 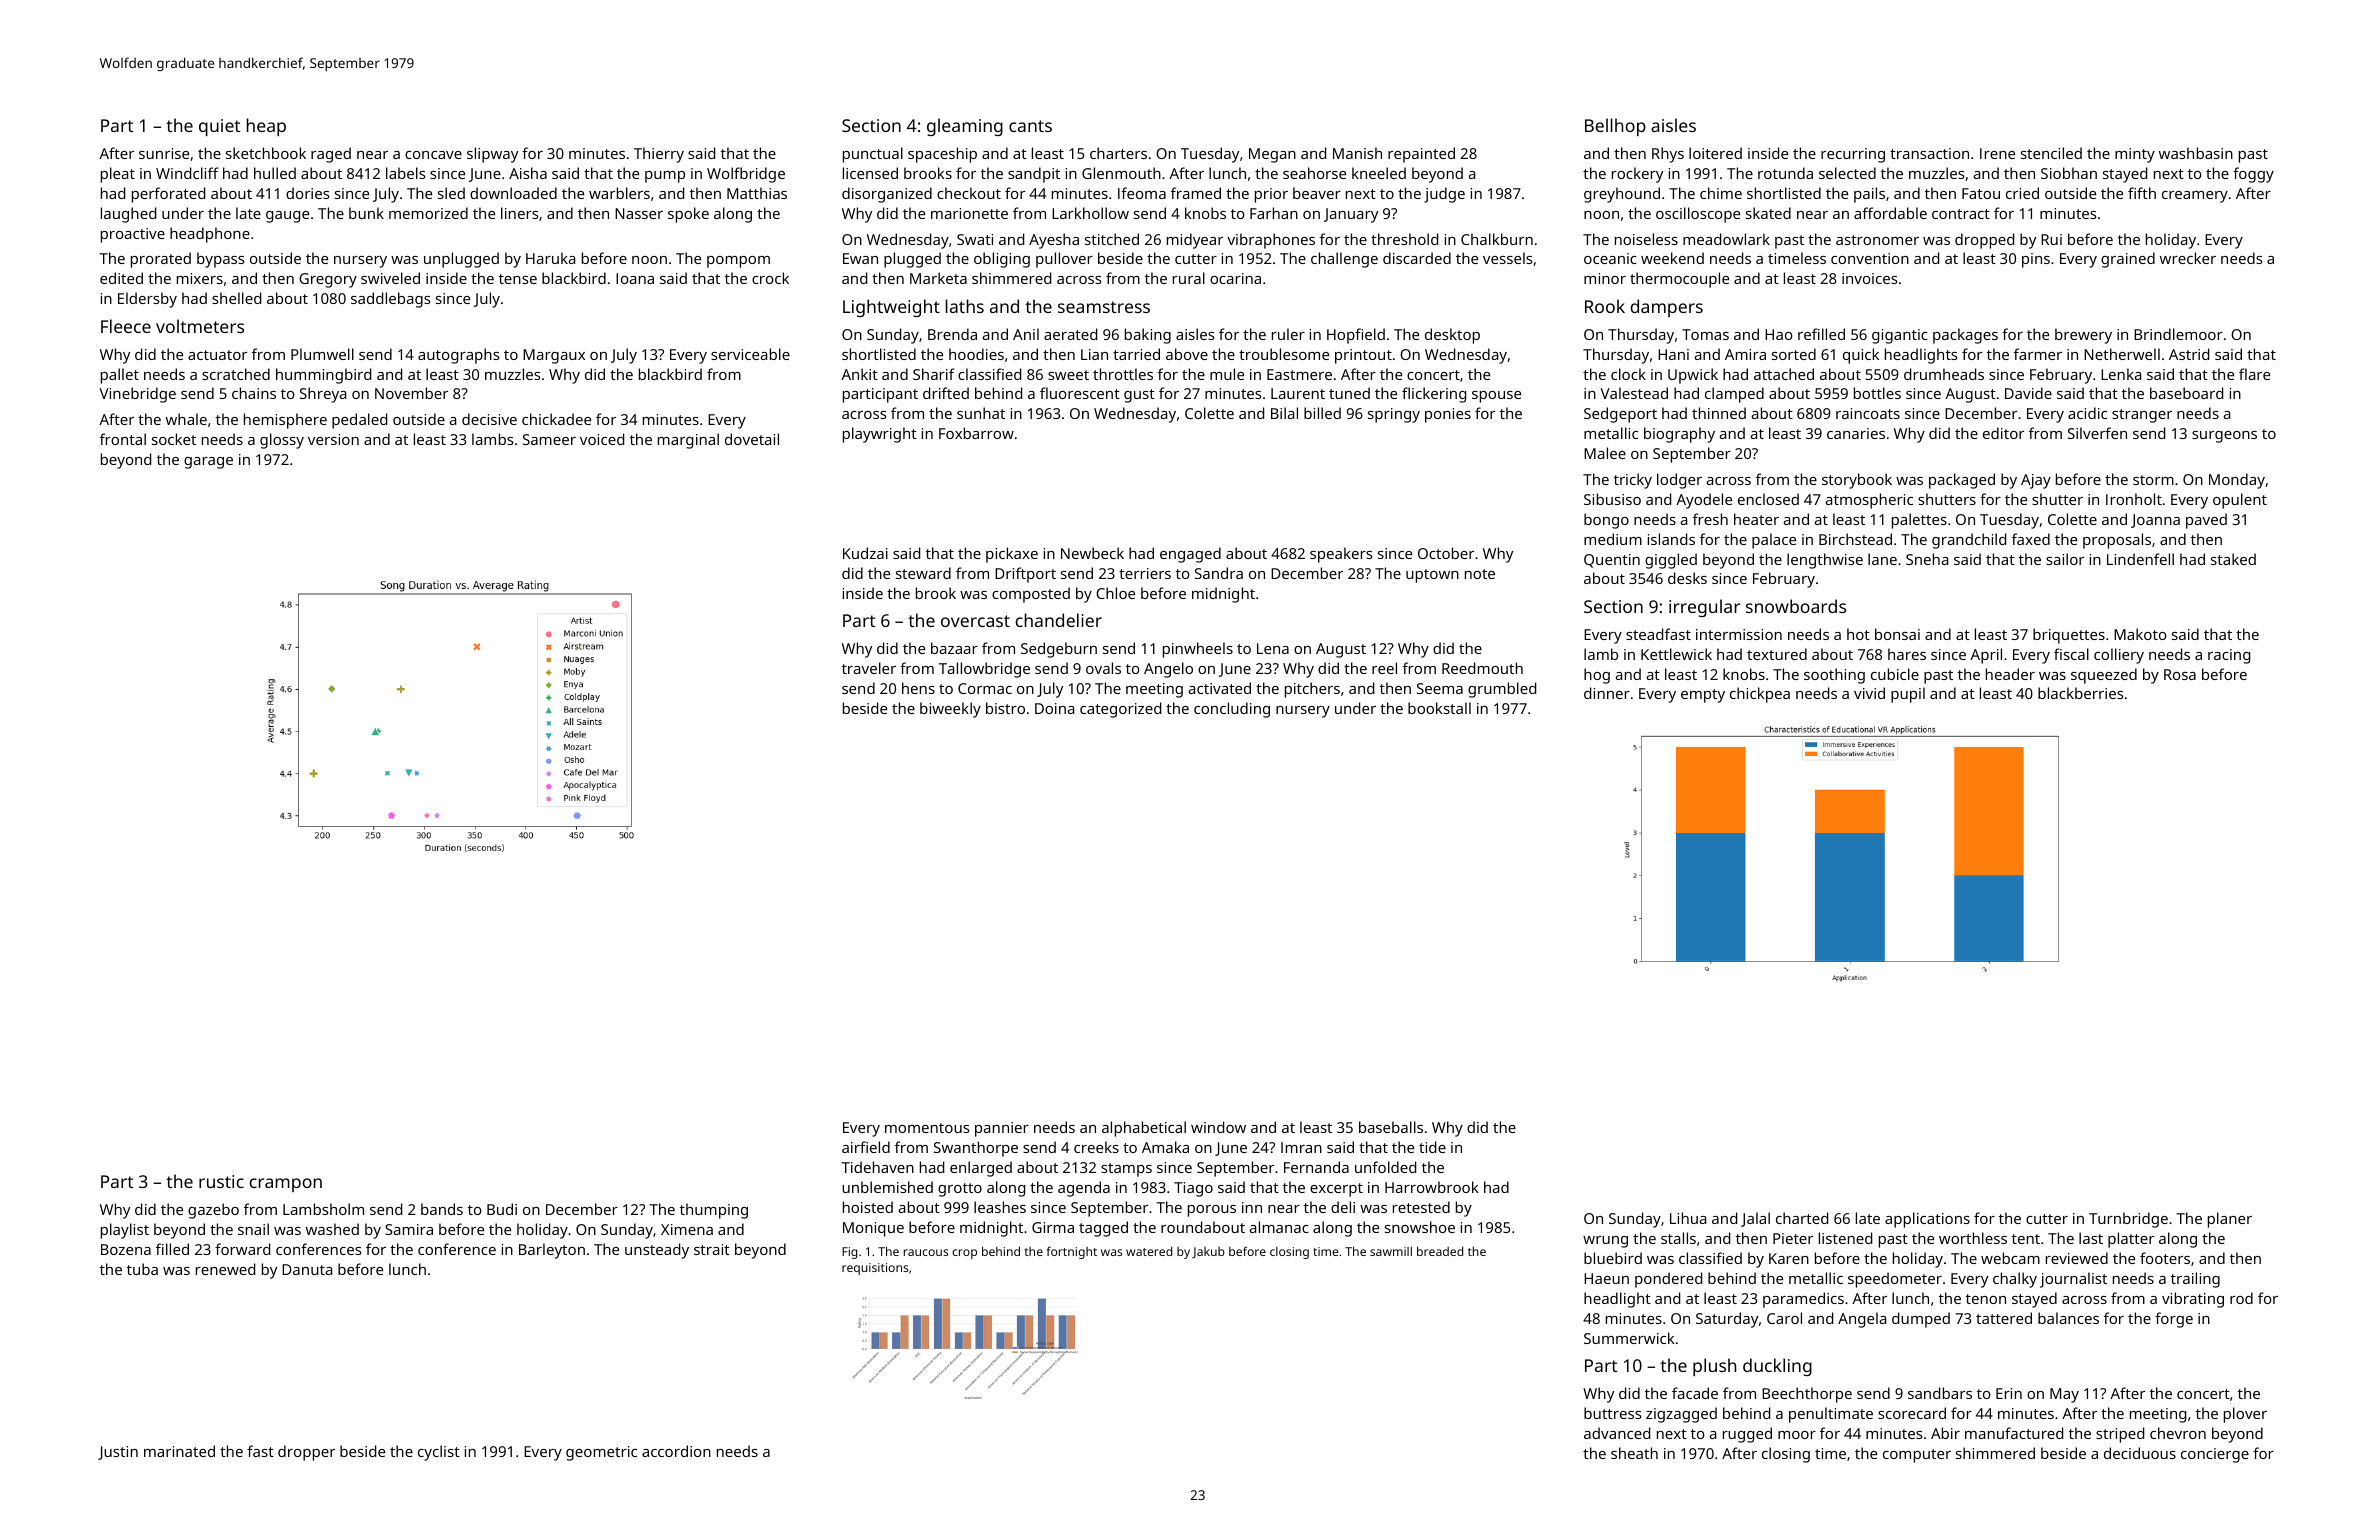 What do you see at coordinates (869, 668) in the page?
I see `traveler` at bounding box center [869, 668].
